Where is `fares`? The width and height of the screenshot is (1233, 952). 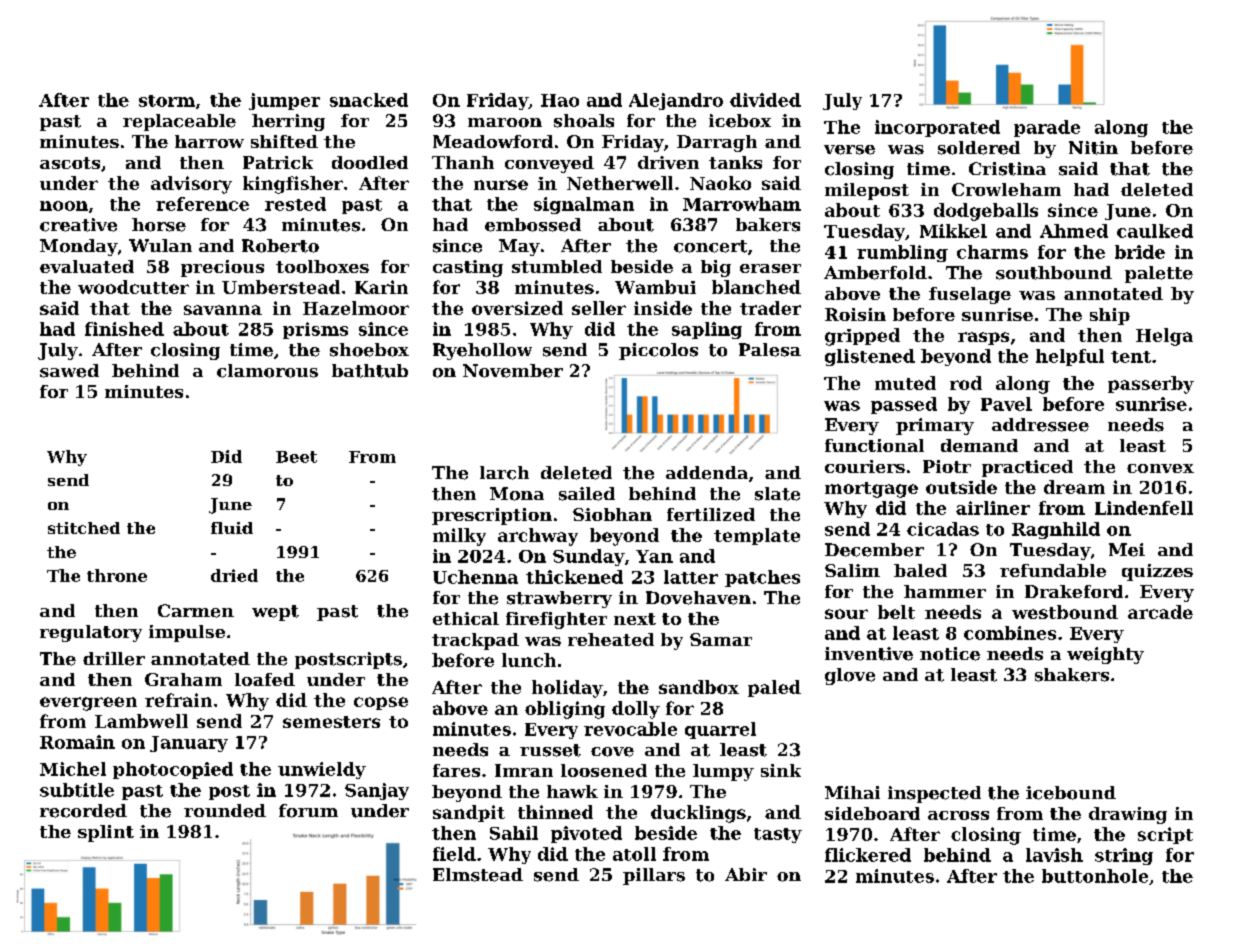
fares is located at coordinates (456, 770).
